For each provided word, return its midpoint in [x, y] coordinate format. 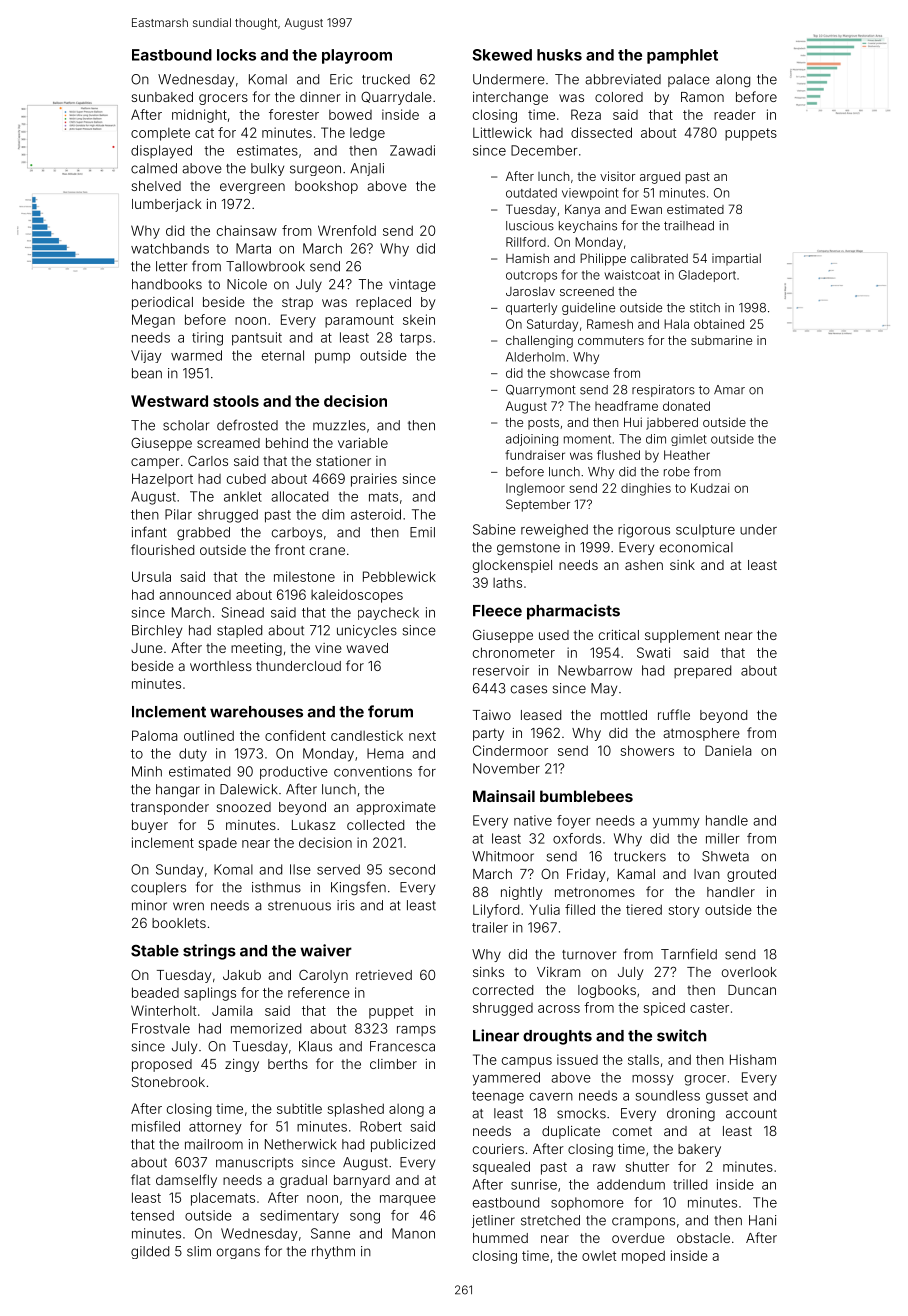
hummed [500, 1238]
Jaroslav [530, 291]
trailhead [689, 226]
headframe [626, 406]
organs [238, 1253]
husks [559, 55]
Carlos [208, 461]
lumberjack [166, 205]
